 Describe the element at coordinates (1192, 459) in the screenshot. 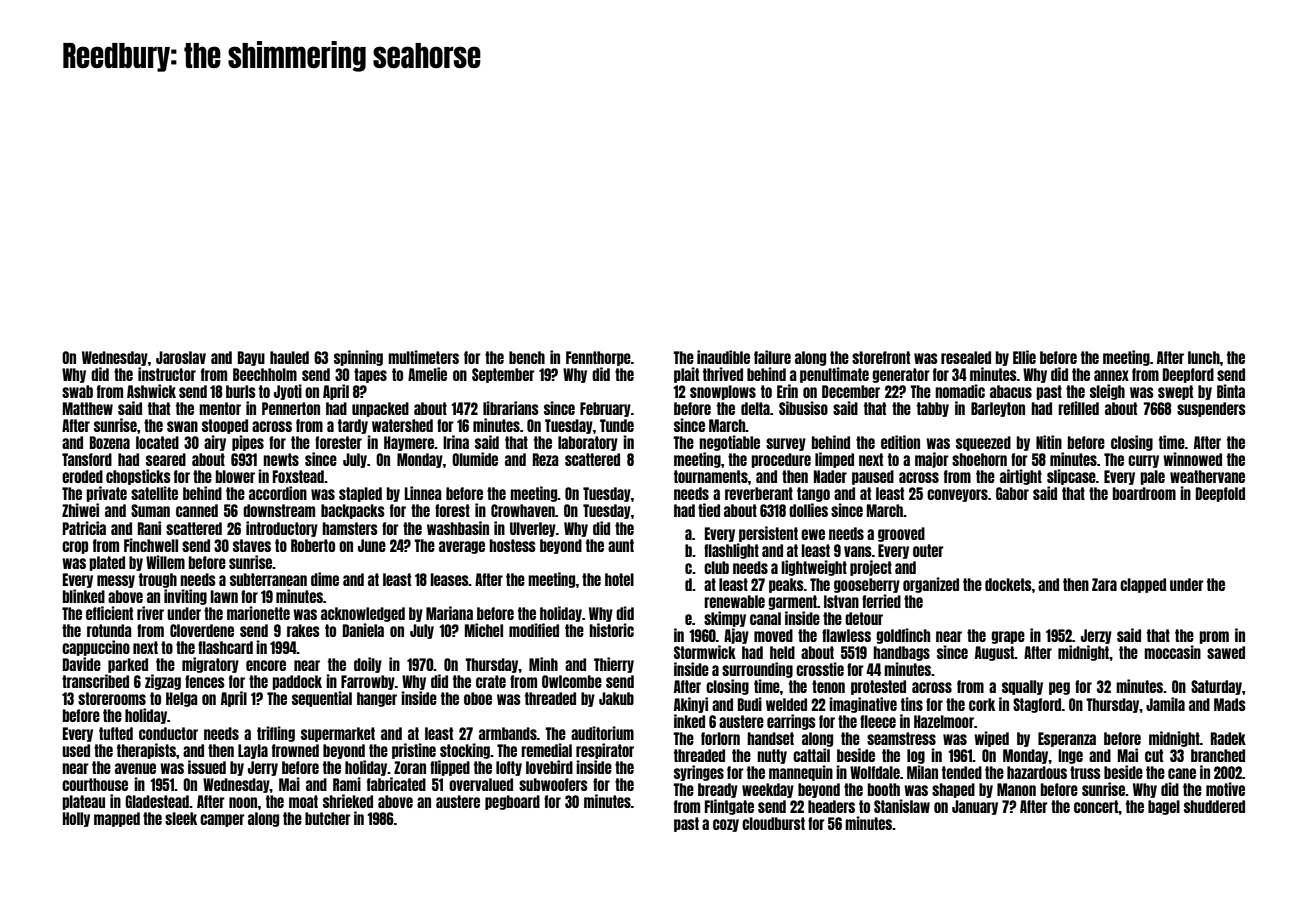

I see `winnowed` at that location.
